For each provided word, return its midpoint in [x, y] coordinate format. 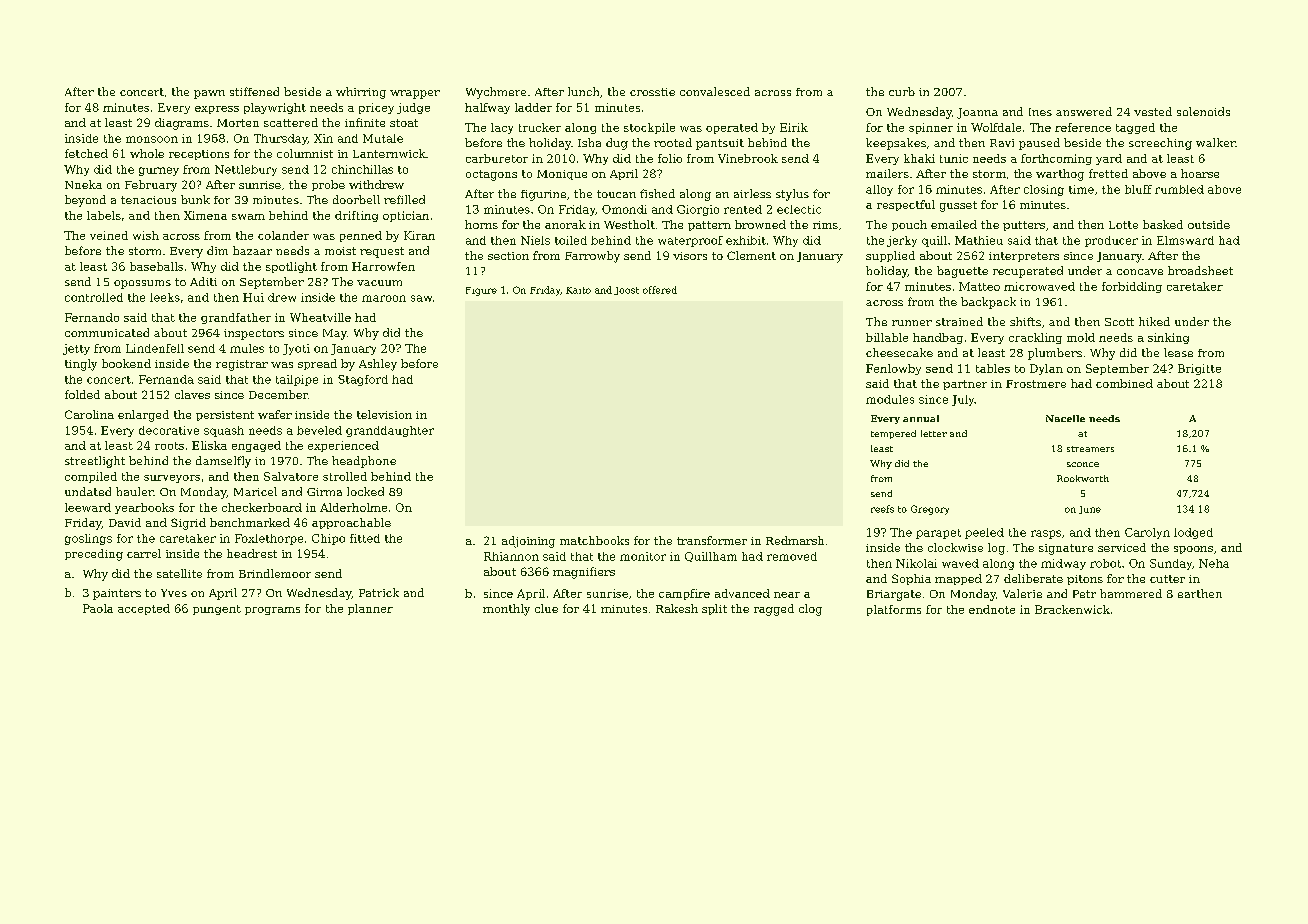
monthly [506, 610]
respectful [906, 205]
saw [421, 298]
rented [743, 209]
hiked [1154, 321]
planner [370, 609]
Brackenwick [1072, 609]
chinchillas [362, 169]
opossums [142, 284]
